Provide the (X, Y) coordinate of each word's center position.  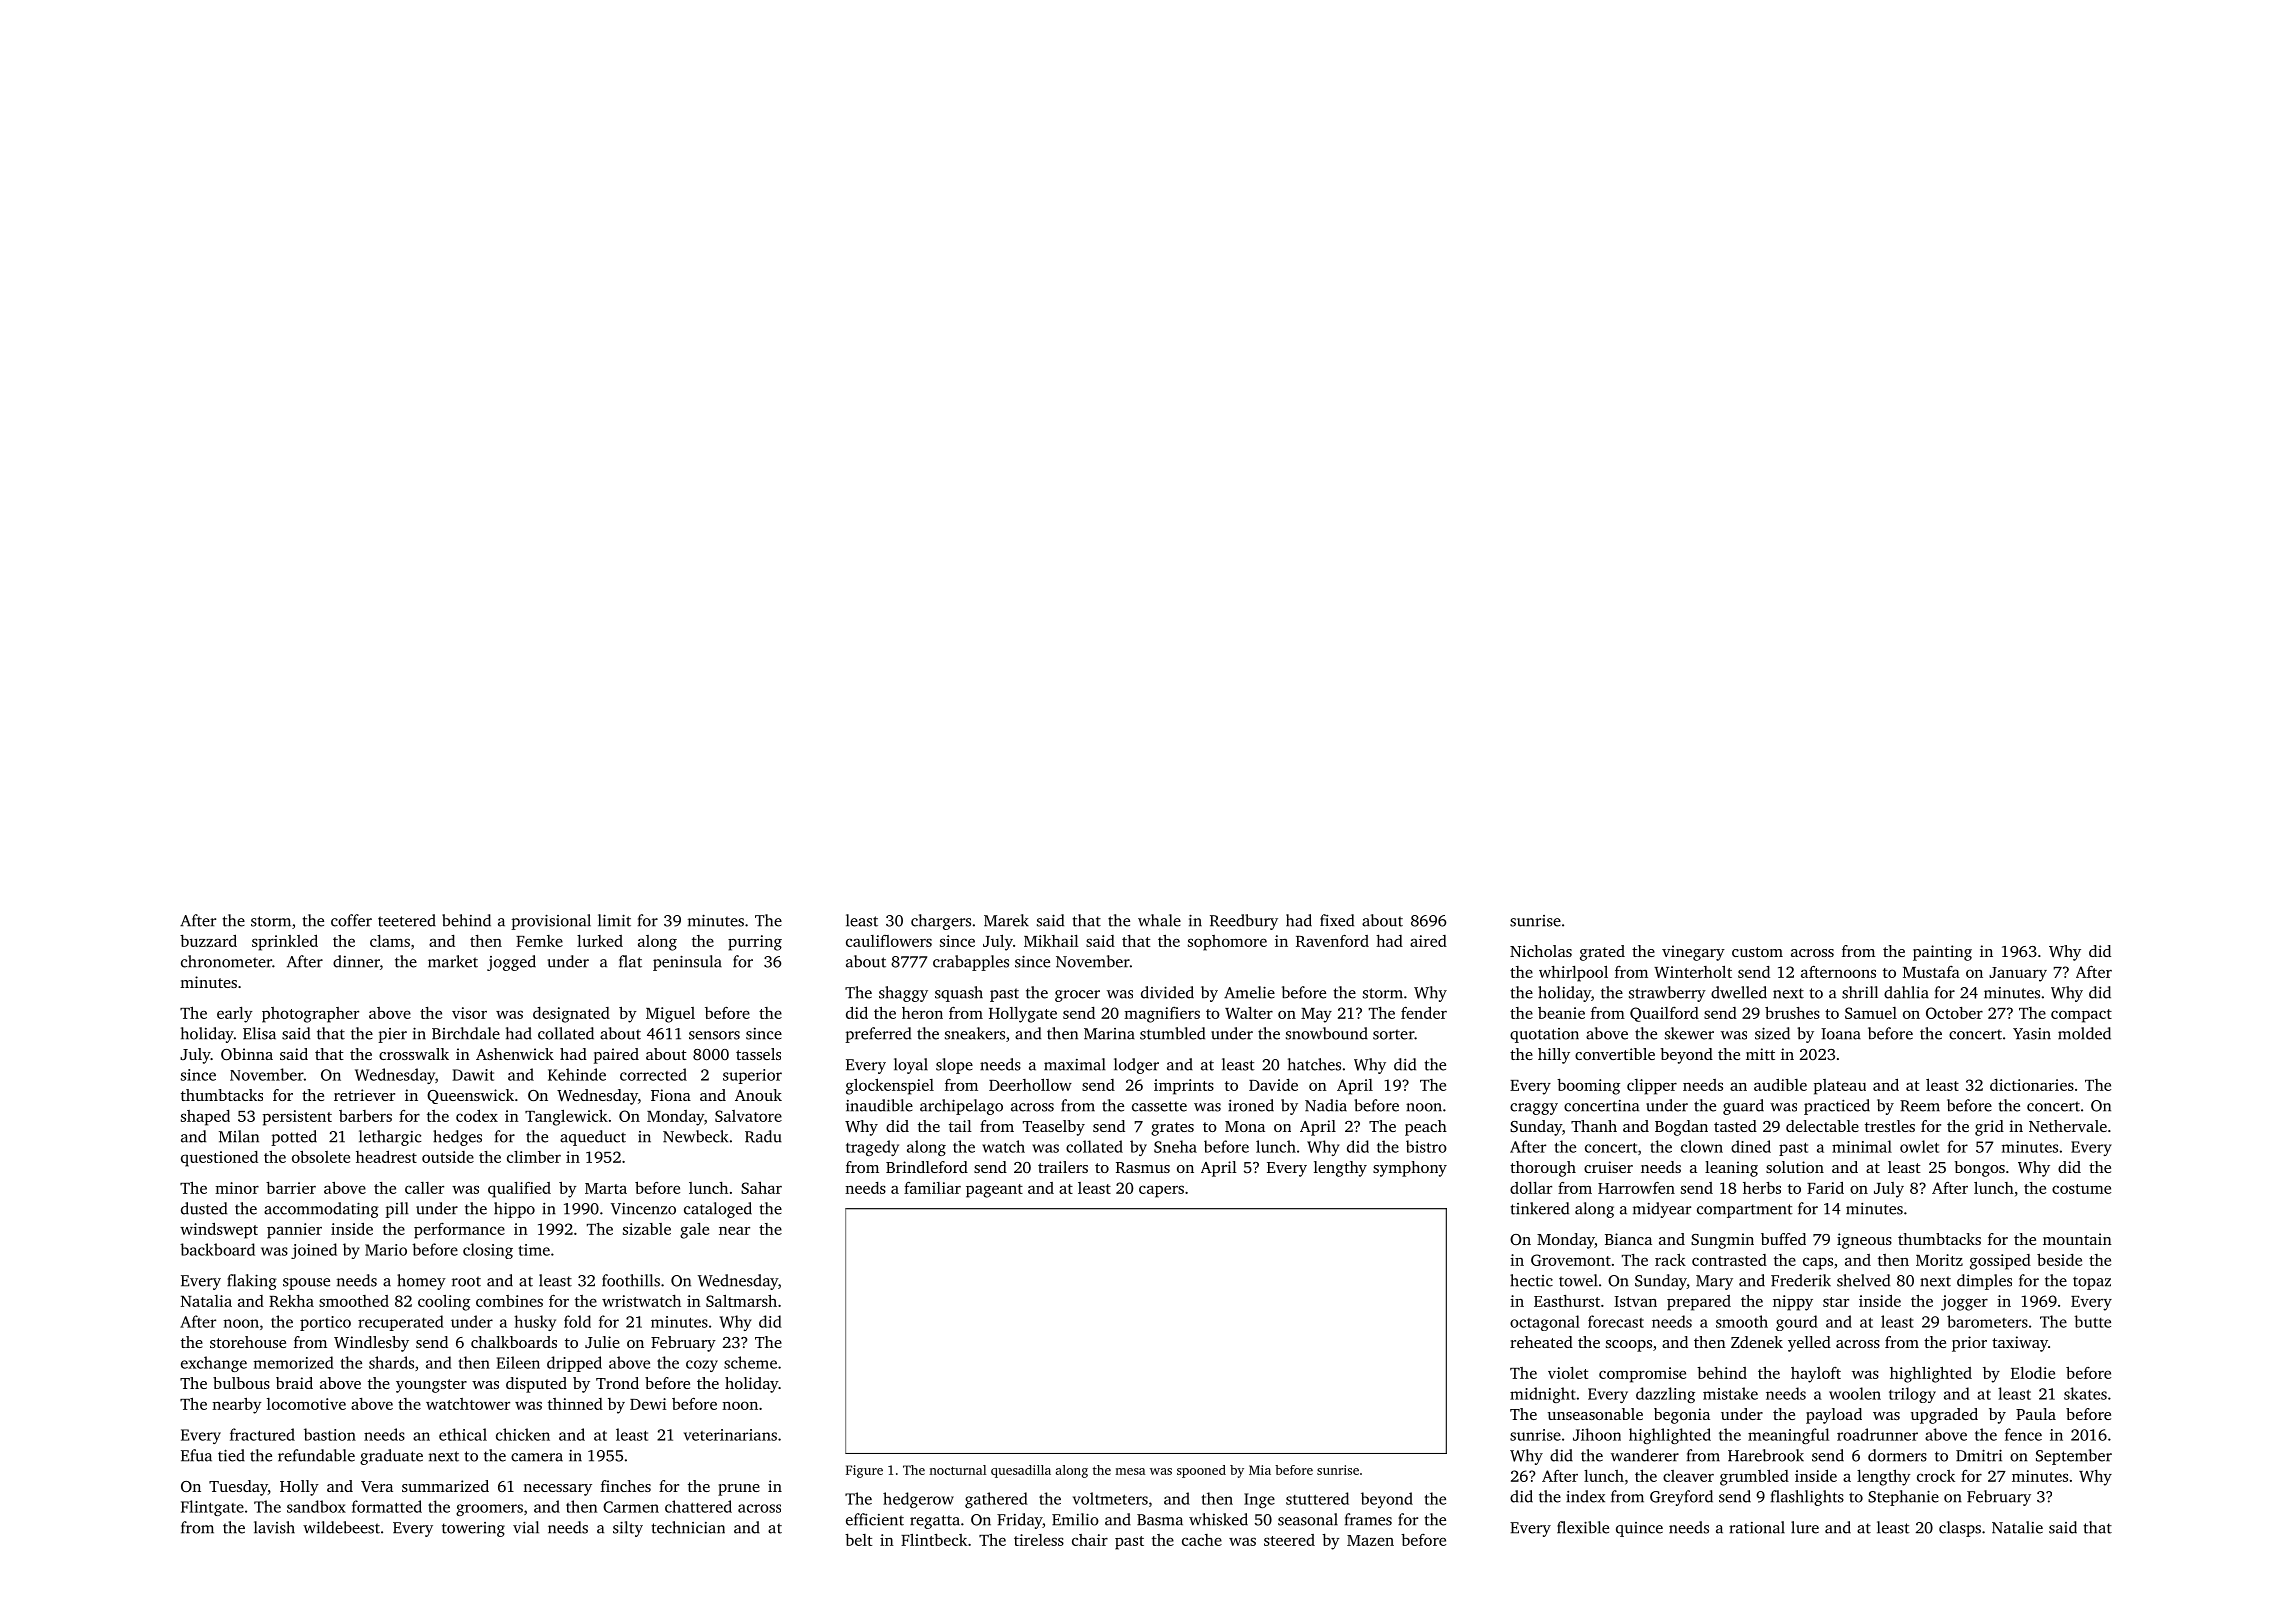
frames (1368, 1519)
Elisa (259, 1033)
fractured (262, 1434)
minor (237, 1188)
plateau (1840, 1087)
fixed (1337, 920)
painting (1942, 953)
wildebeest (341, 1527)
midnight (1543, 1395)
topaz (2092, 1283)
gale (694, 1231)
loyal (911, 1066)
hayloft (1816, 1375)
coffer (351, 920)
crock (1936, 1476)
